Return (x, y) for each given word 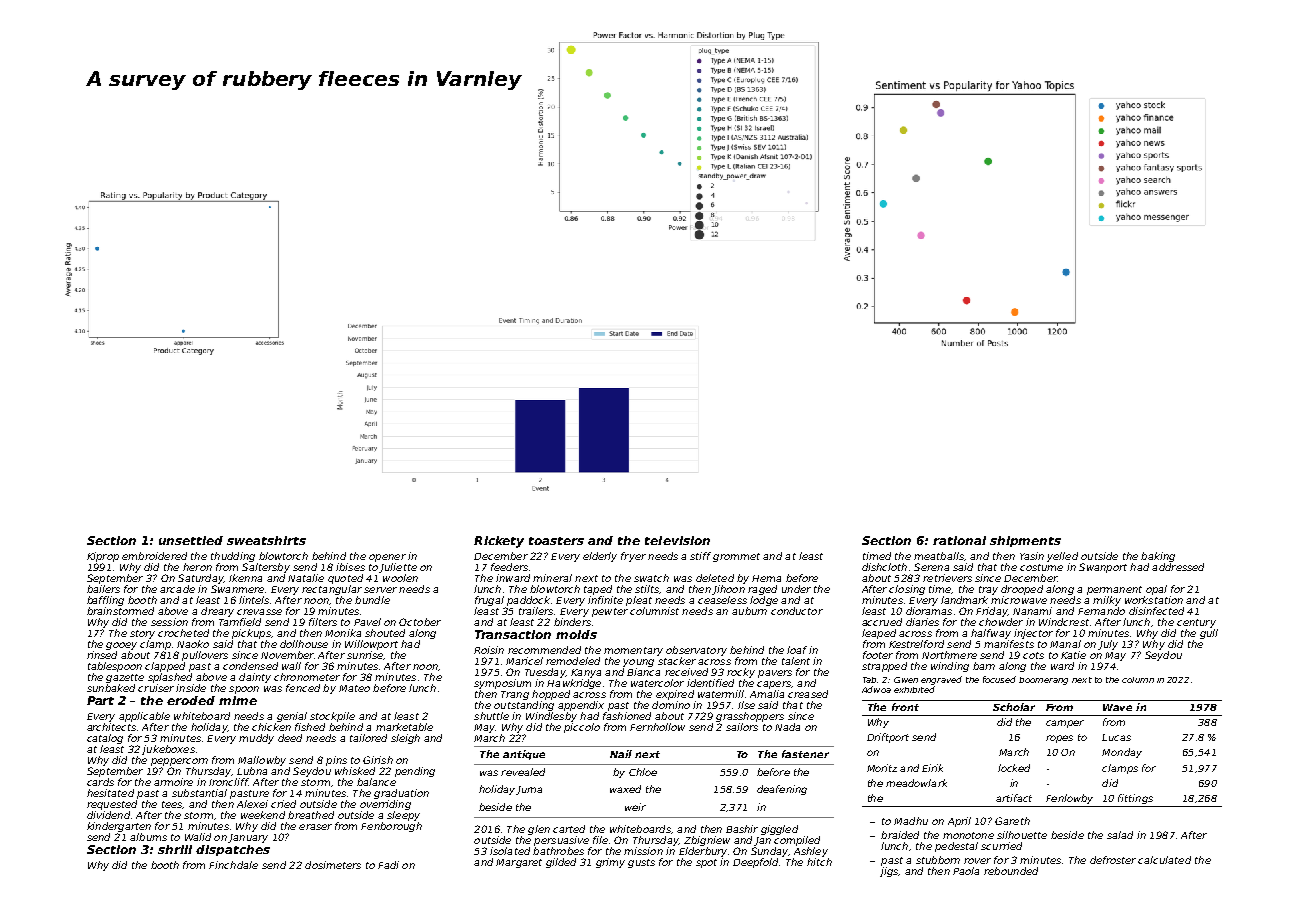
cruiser (156, 688)
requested (112, 805)
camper (1065, 724)
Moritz (882, 768)
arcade (177, 589)
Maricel (524, 661)
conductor (797, 611)
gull (1209, 634)
